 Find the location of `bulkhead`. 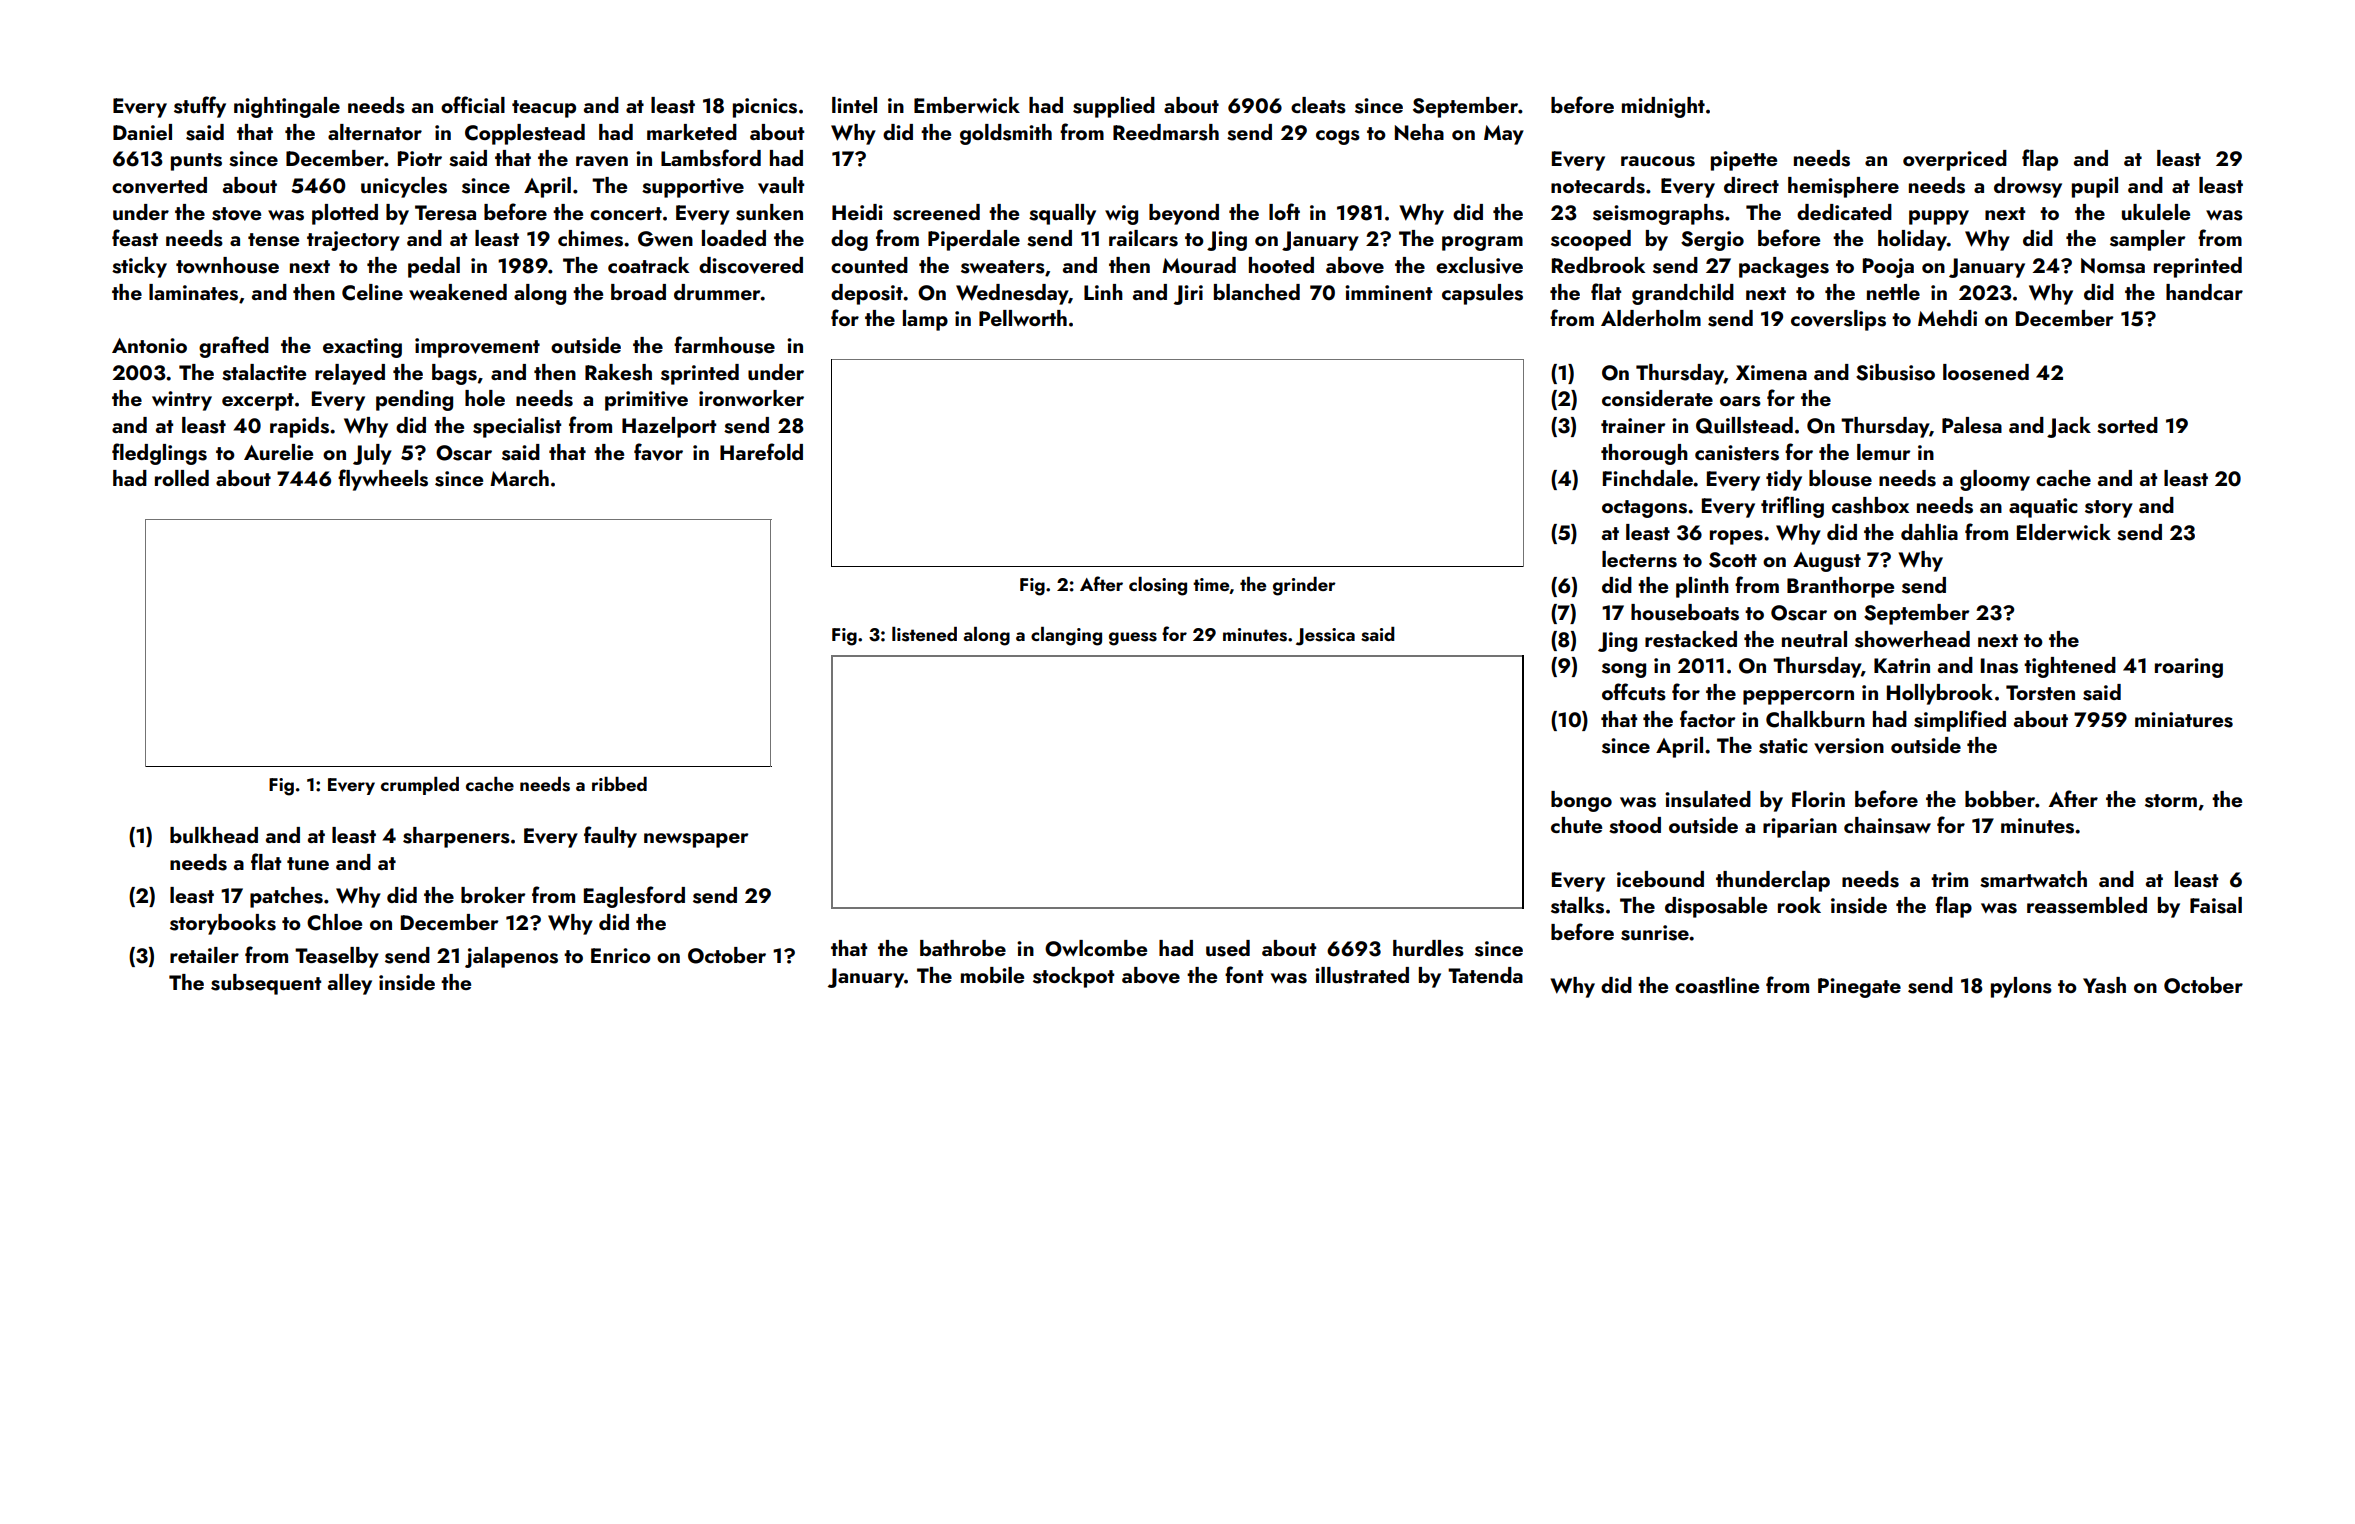

bulkhead is located at coordinates (214, 835).
